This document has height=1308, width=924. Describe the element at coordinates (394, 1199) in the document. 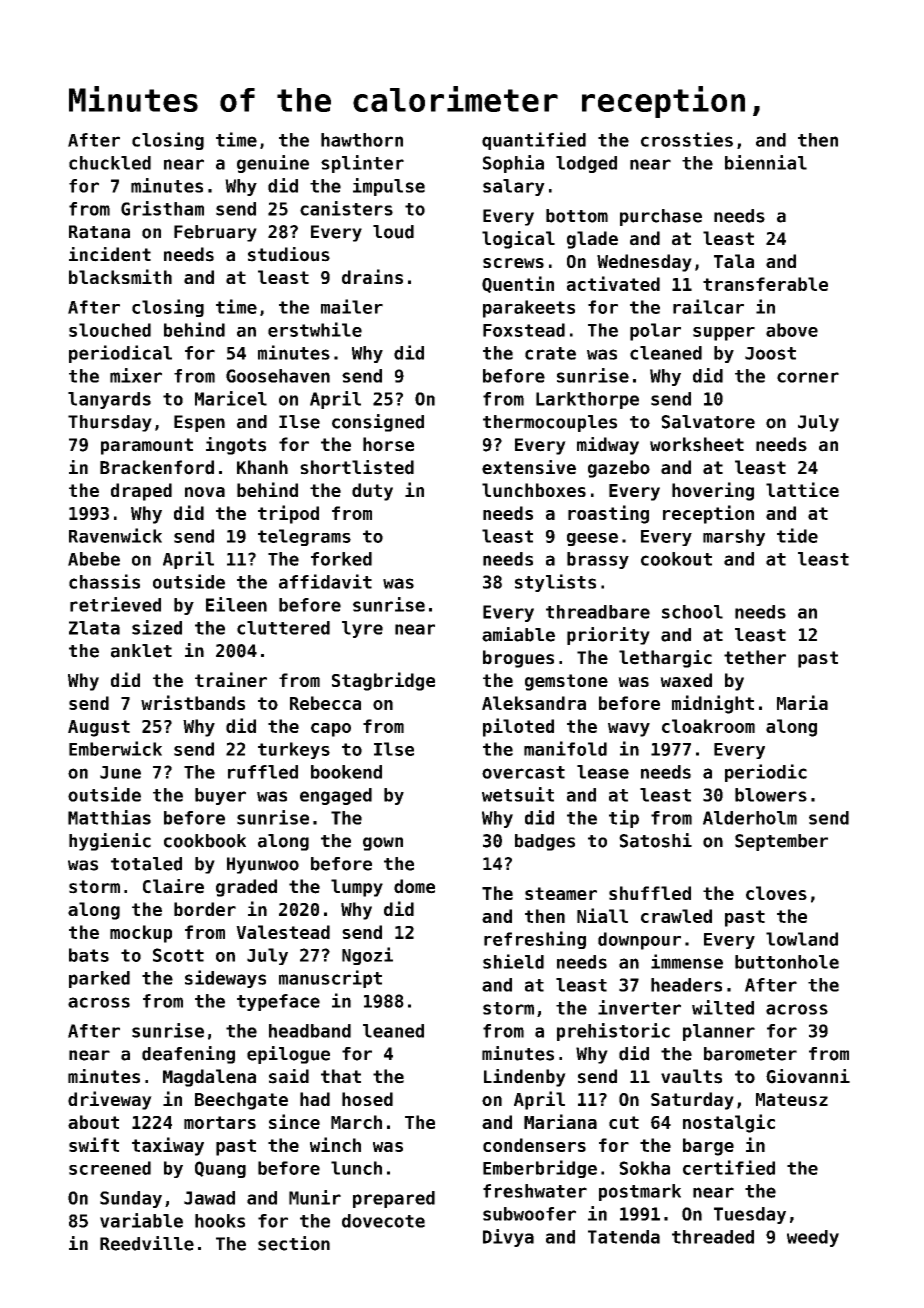

I see `prepared` at that location.
